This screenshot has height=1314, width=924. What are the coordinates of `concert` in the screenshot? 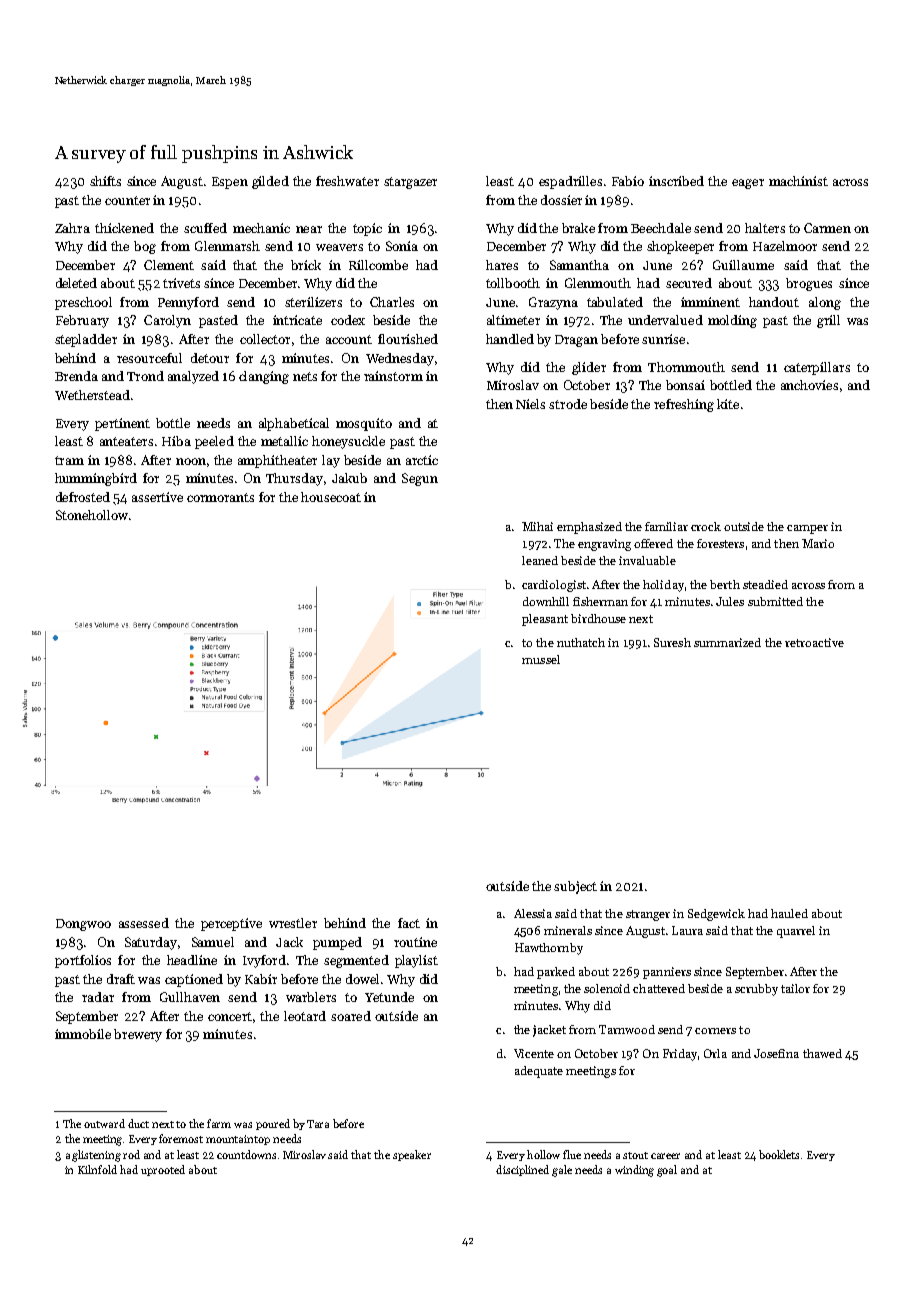 It's located at (230, 1016).
